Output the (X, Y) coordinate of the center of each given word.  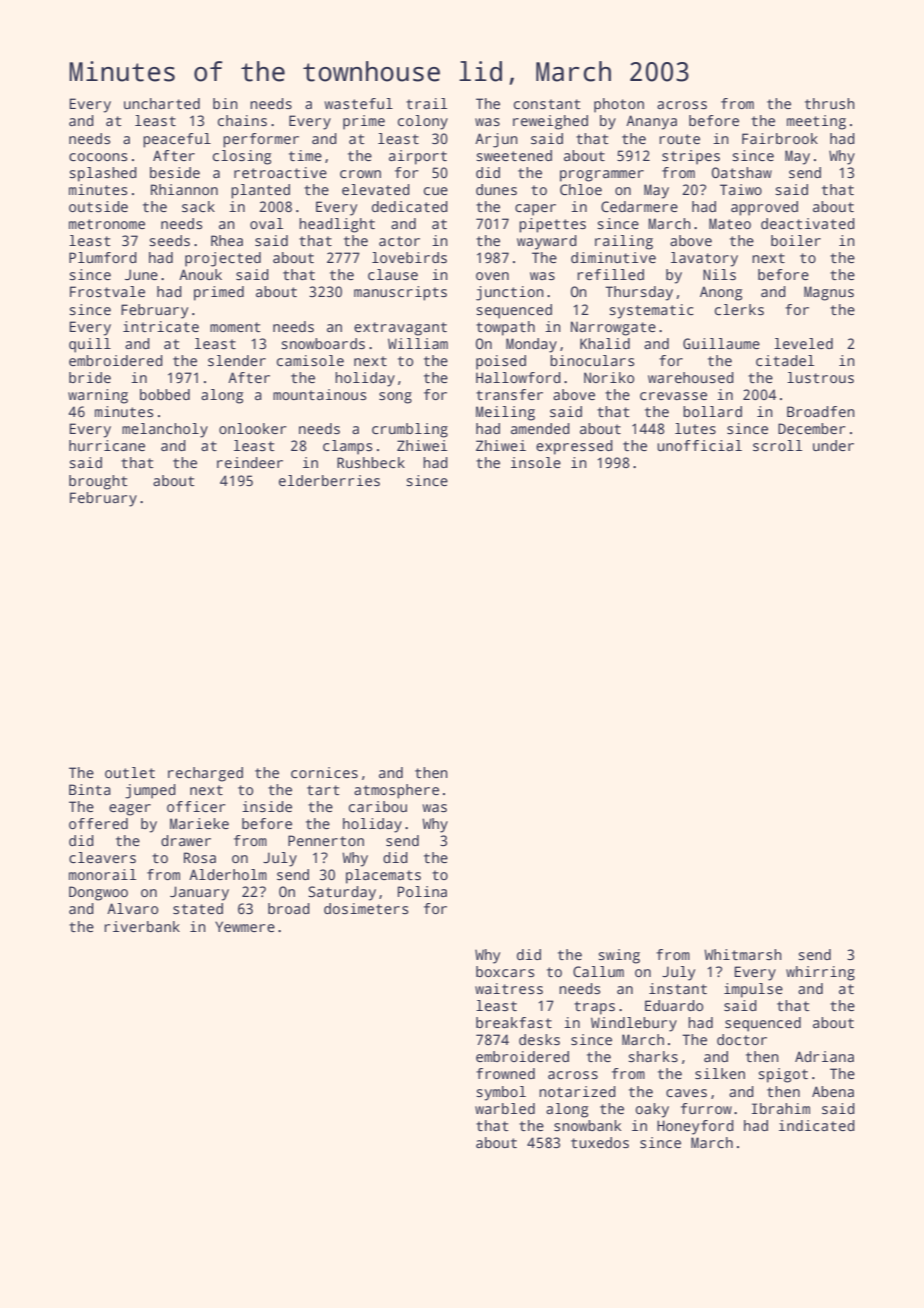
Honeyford (695, 1127)
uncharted (162, 103)
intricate (161, 326)
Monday (531, 345)
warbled (505, 1108)
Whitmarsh (743, 954)
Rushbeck (371, 462)
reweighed (550, 122)
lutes (695, 428)
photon (619, 105)
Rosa (200, 857)
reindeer (250, 462)
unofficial (699, 445)
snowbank (587, 1125)
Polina (422, 891)
